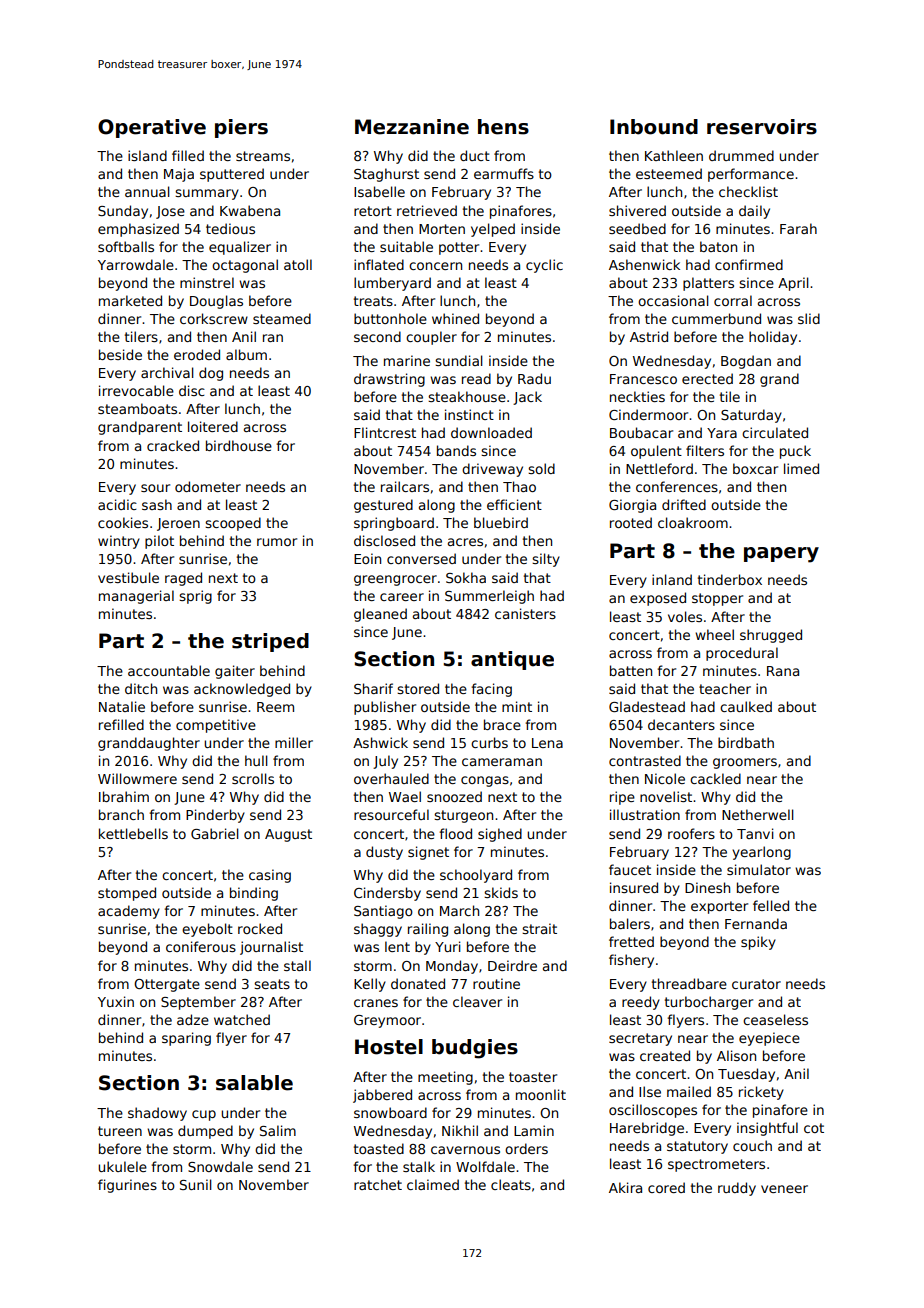 The image size is (924, 1308). Describe the element at coordinates (649, 336) in the document. I see `Astrid` at that location.
